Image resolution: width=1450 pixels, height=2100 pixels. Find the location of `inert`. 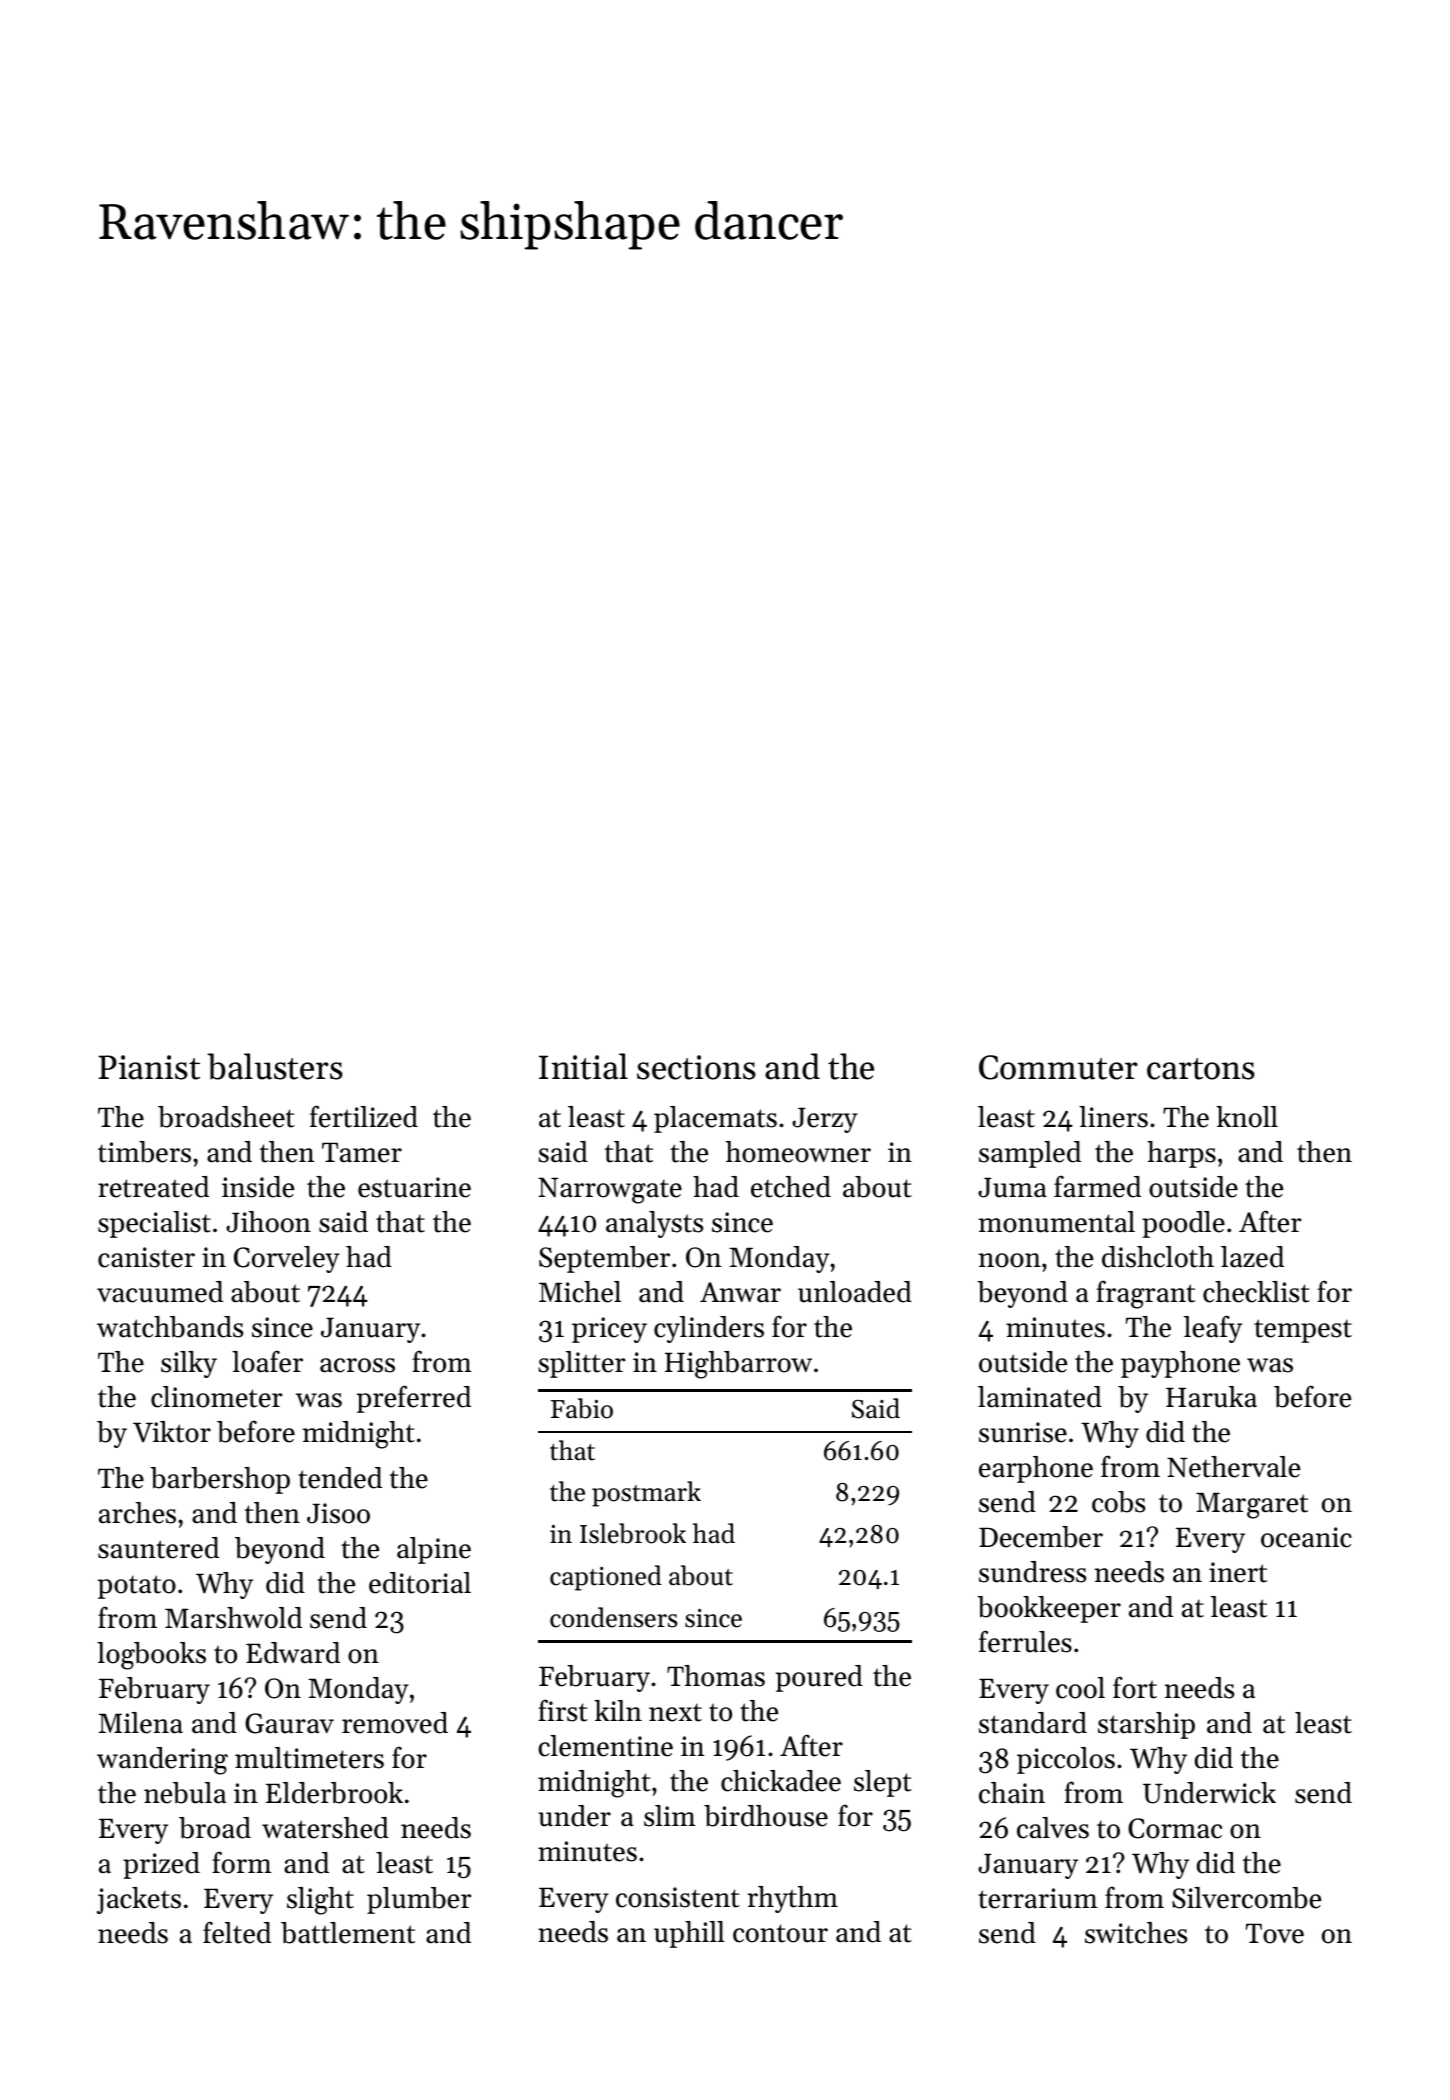

inert is located at coordinates (1238, 1572).
